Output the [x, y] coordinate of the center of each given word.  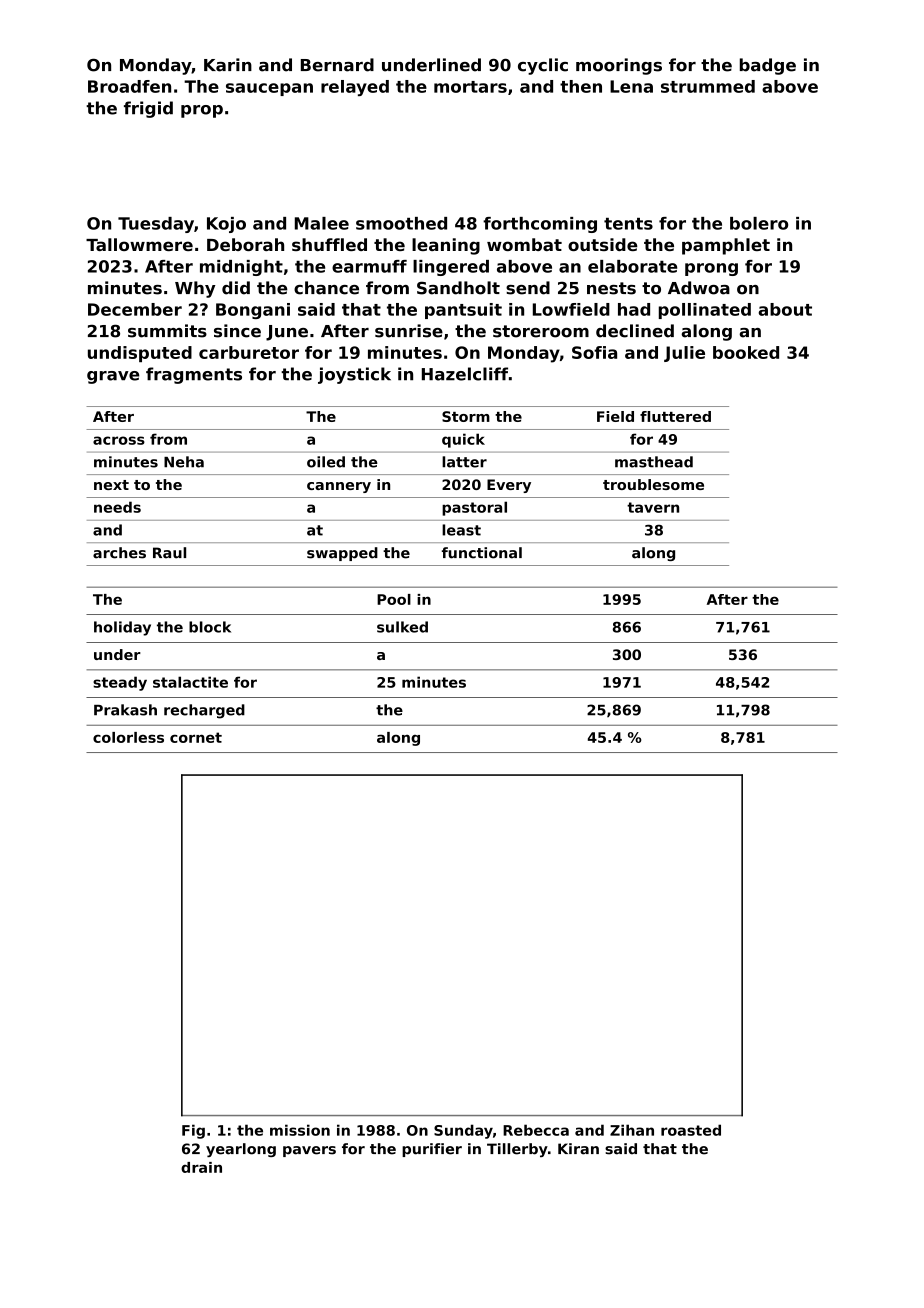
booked [746, 352]
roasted [691, 1130]
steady [120, 683]
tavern [653, 507]
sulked [402, 627]
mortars [470, 87]
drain [201, 1167]
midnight [241, 268]
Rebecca [536, 1130]
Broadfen [129, 86]
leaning [446, 246]
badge [768, 66]
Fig [193, 1131]
